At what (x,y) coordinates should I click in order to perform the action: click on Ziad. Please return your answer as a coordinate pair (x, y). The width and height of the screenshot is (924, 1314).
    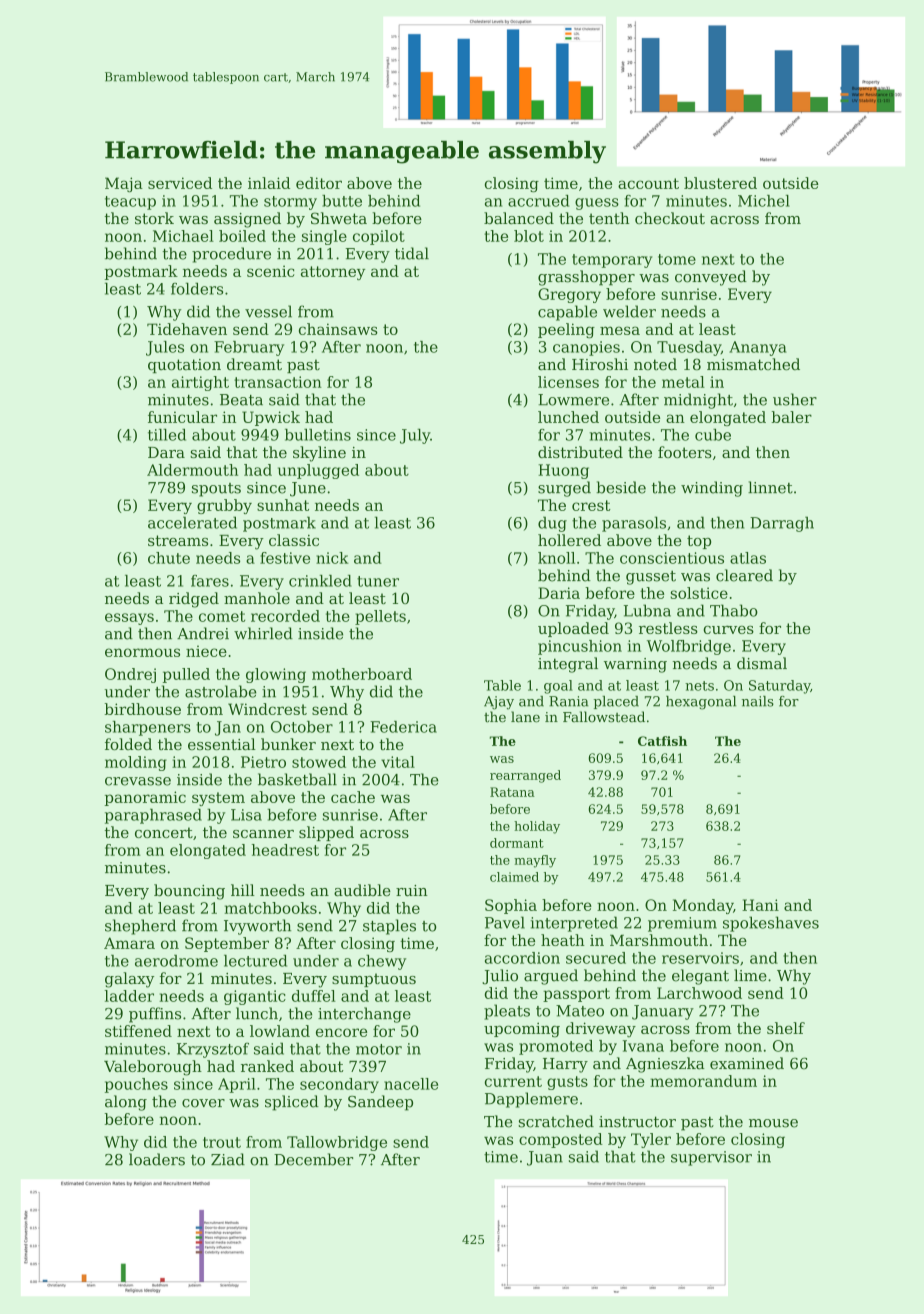
    Looking at the image, I should click on (228, 1159).
